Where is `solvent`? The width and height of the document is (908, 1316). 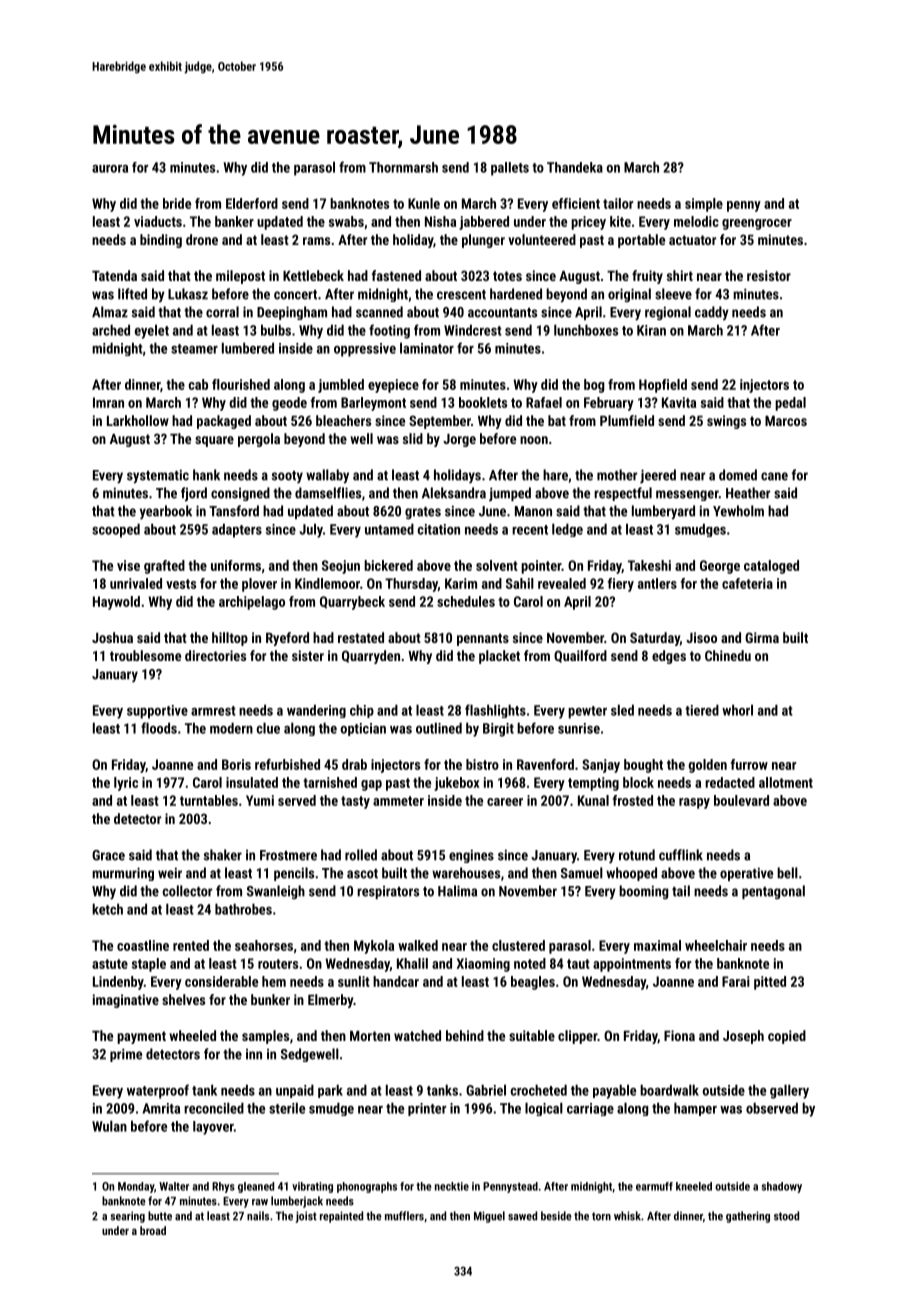 solvent is located at coordinates (497, 565).
